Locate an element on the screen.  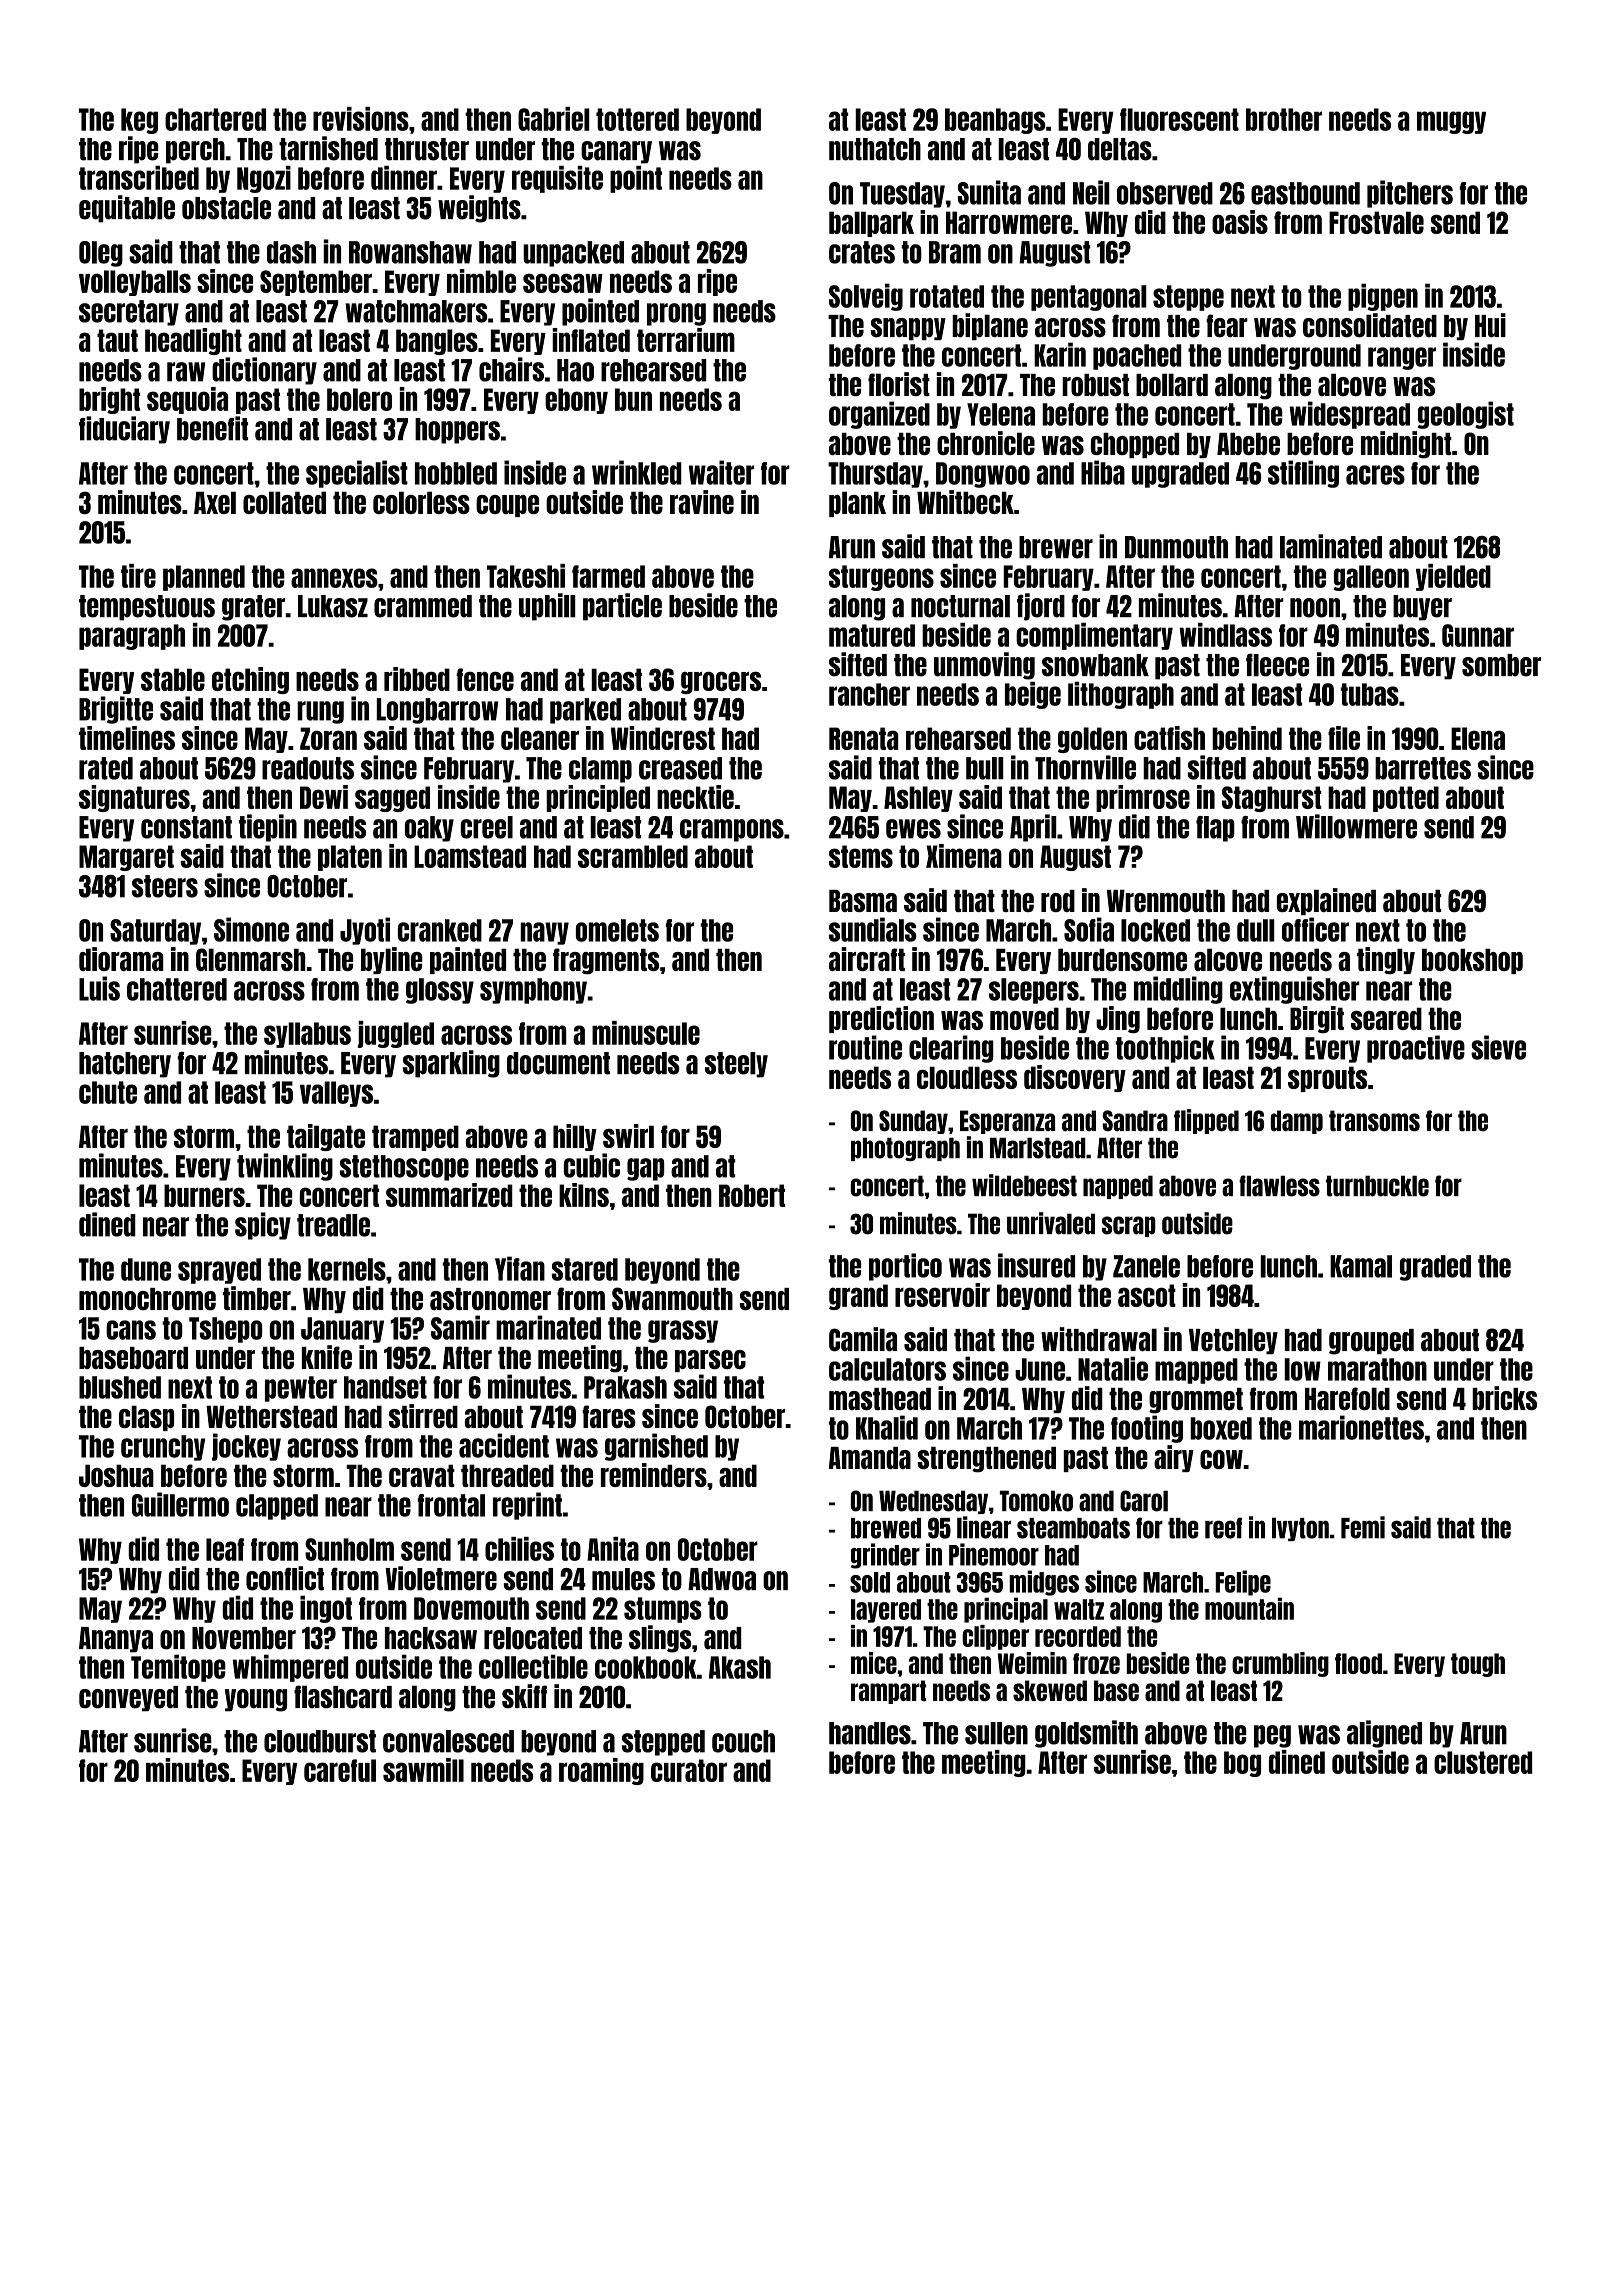
clustered is located at coordinates (1483, 1762).
